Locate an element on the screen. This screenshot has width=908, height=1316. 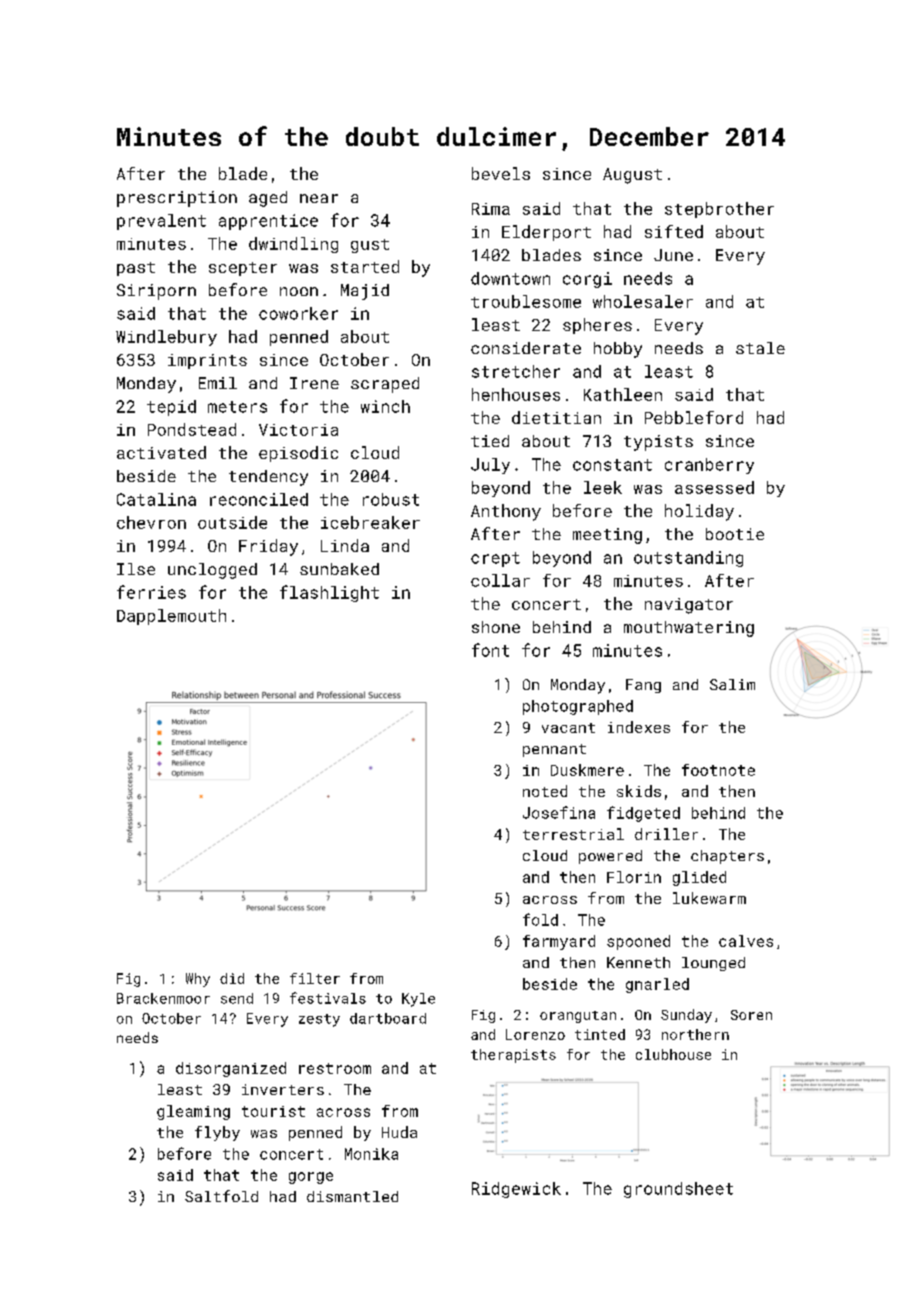
Salim is located at coordinates (732, 684).
